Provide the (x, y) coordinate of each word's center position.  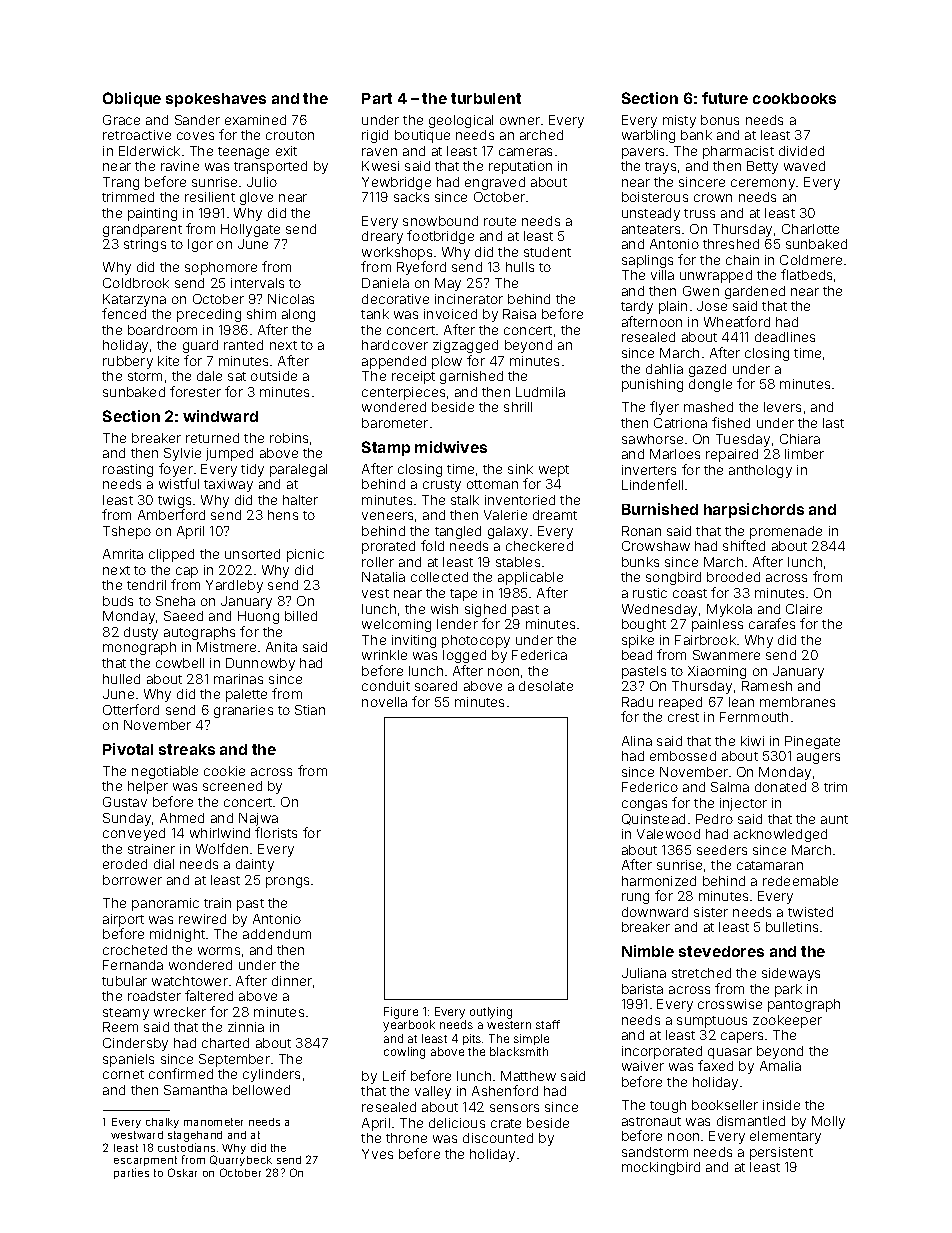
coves (195, 136)
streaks (187, 749)
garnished (471, 377)
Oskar (182, 1172)
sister (711, 912)
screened (232, 786)
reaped (680, 703)
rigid (375, 136)
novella (384, 702)
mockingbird (661, 1168)
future (725, 98)
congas (644, 805)
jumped (229, 454)
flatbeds (806, 274)
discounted (498, 1138)
